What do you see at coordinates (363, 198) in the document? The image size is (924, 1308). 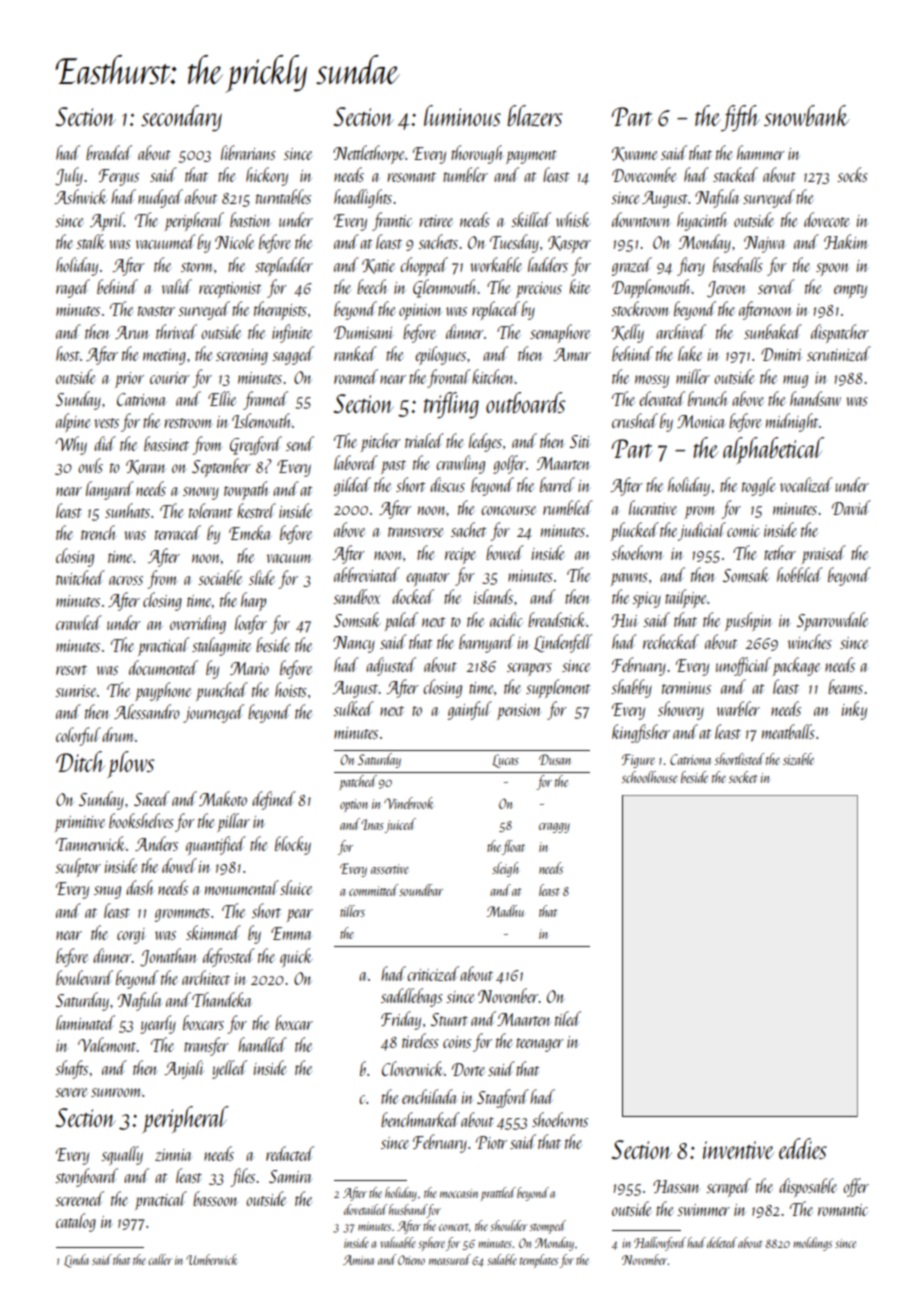 I see `headlights` at bounding box center [363, 198].
